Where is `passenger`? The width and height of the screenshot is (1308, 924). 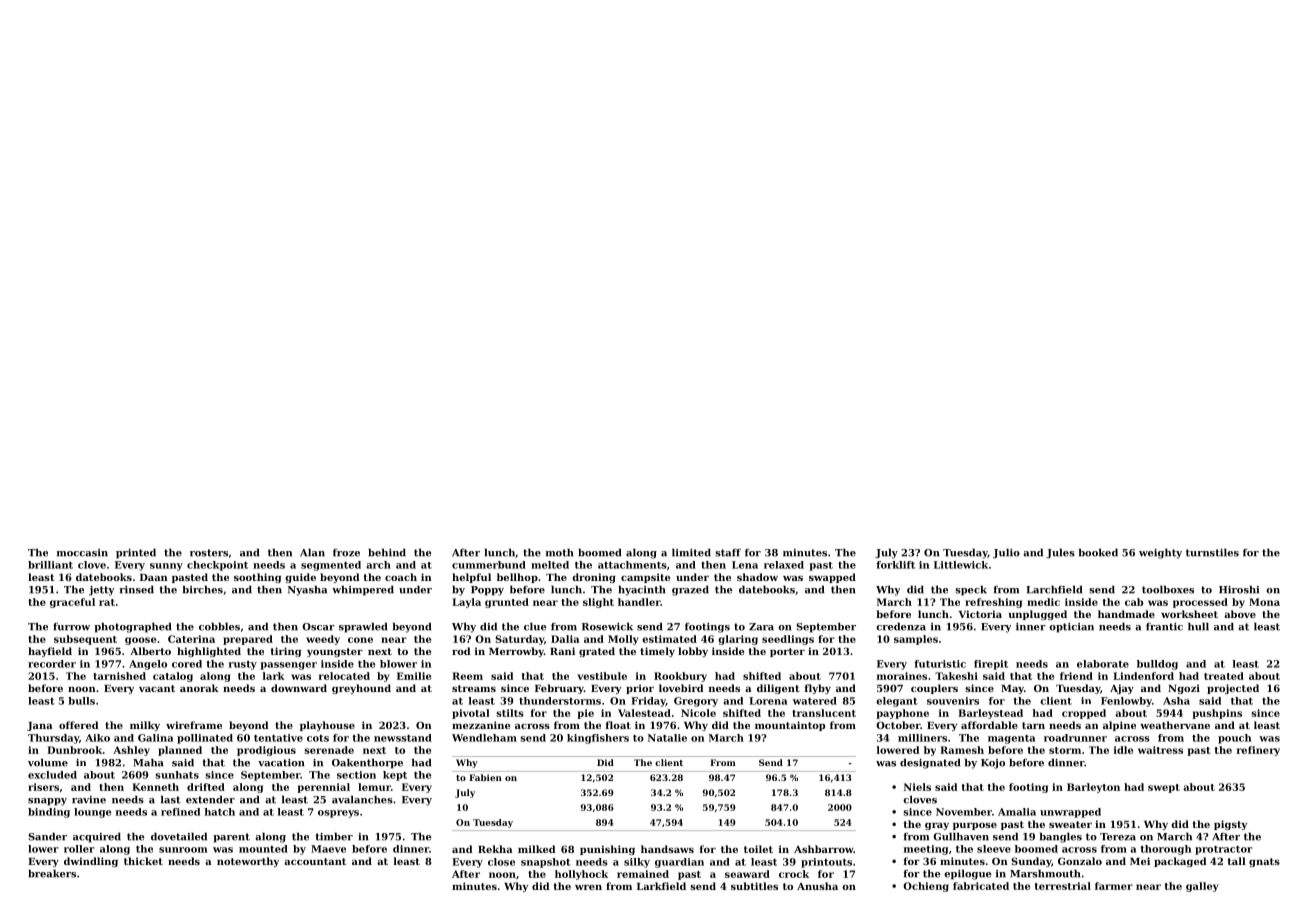
passenger is located at coordinates (288, 666).
